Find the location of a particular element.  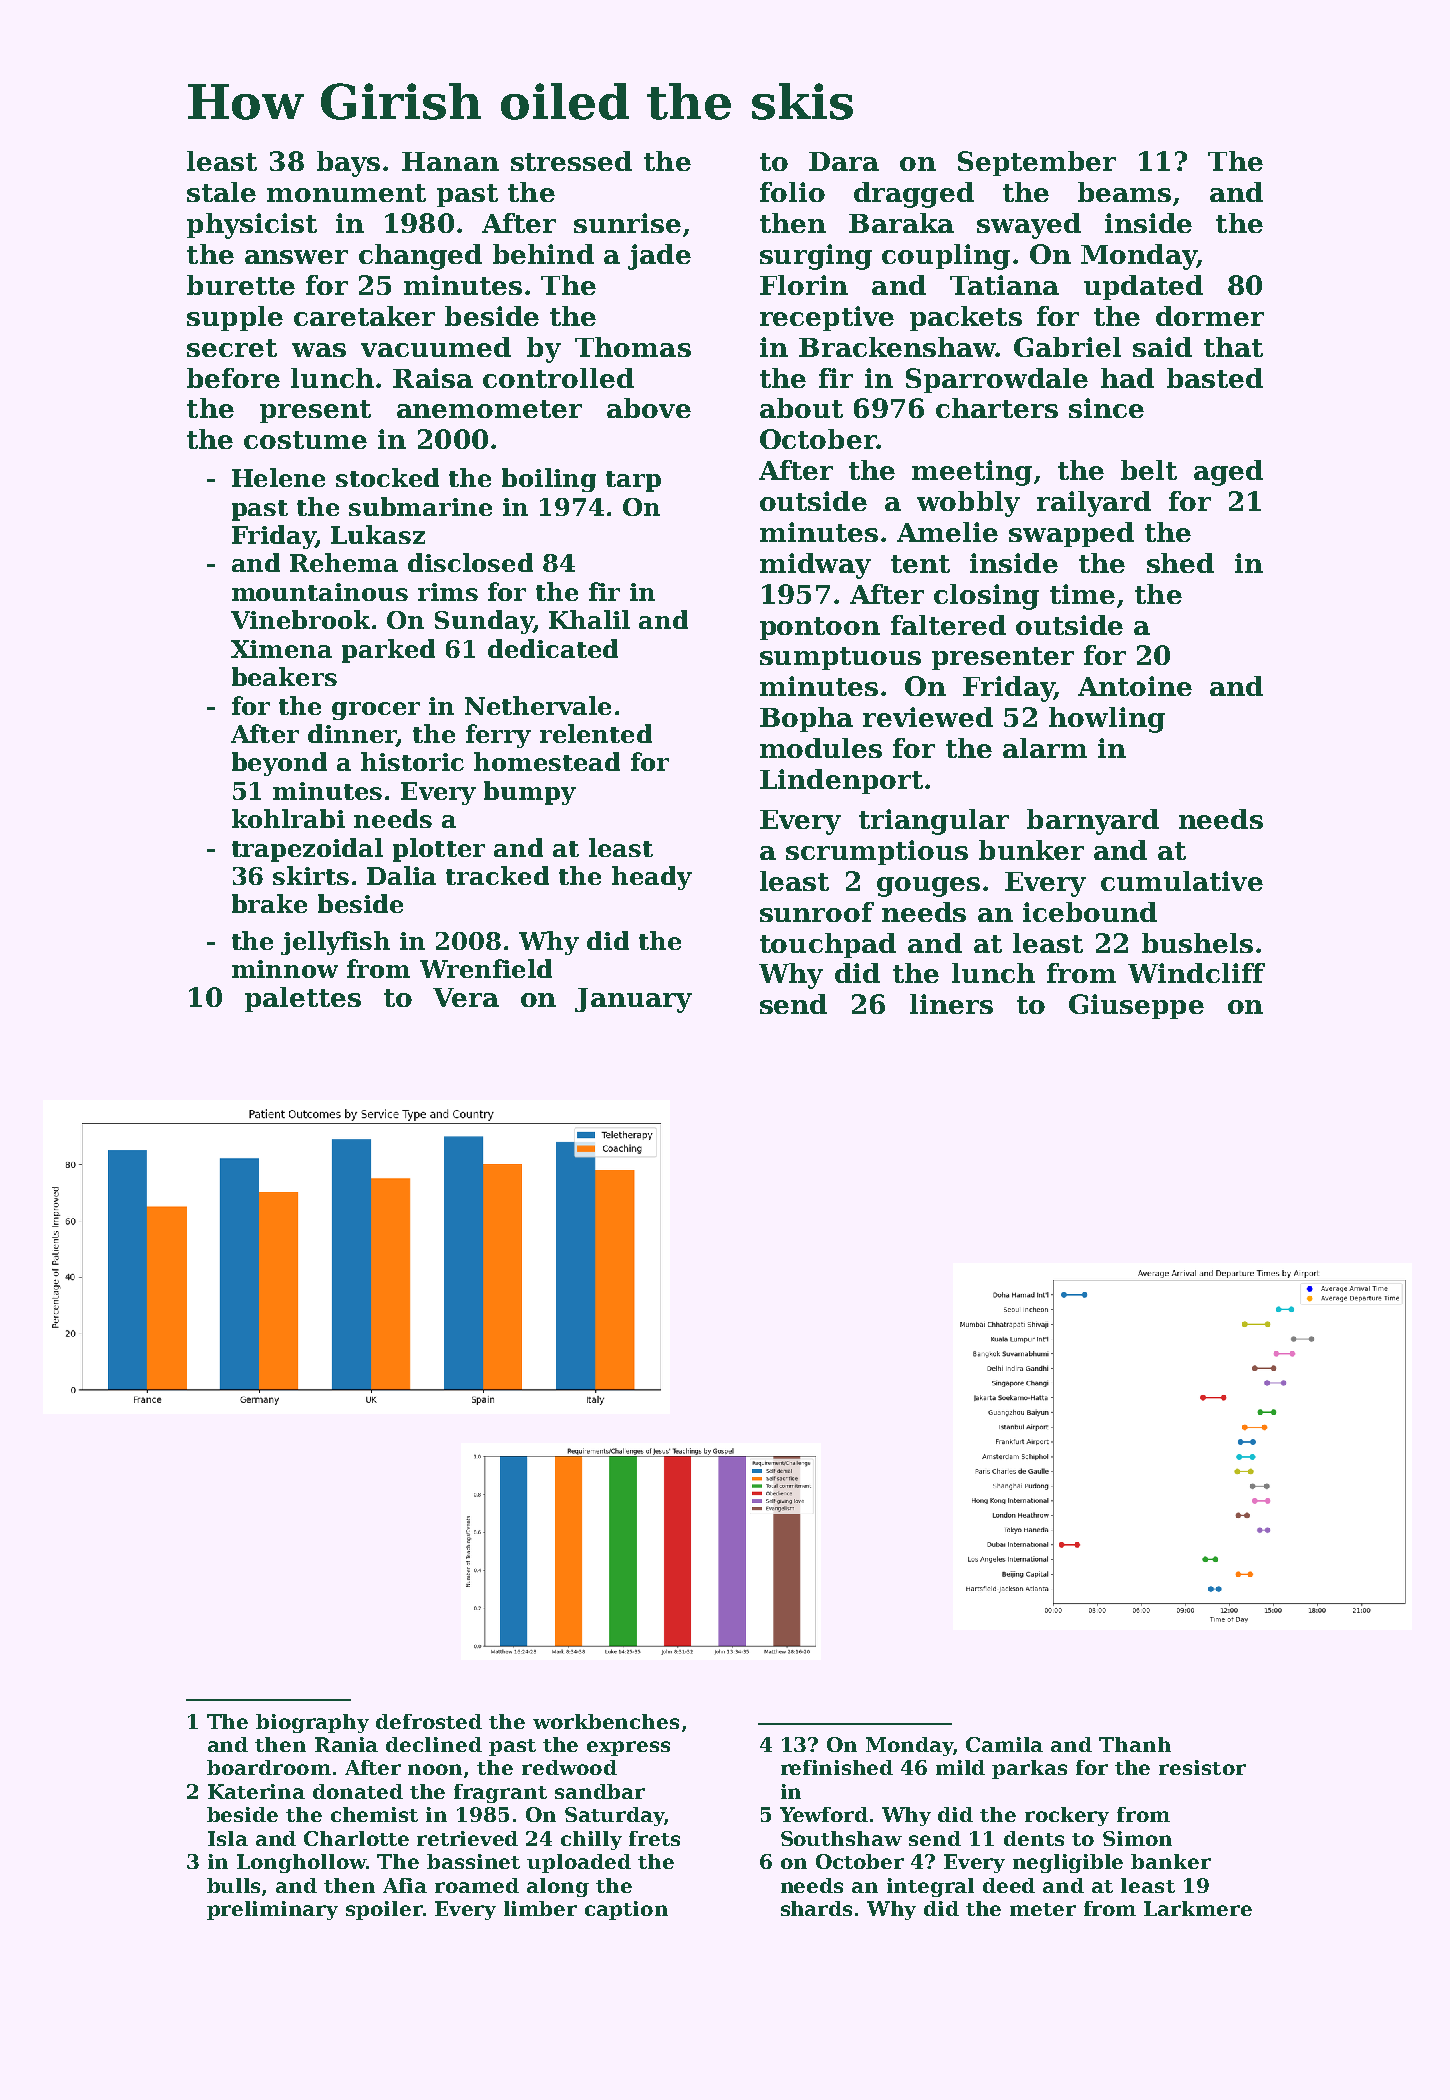

biography is located at coordinates (312, 1723).
